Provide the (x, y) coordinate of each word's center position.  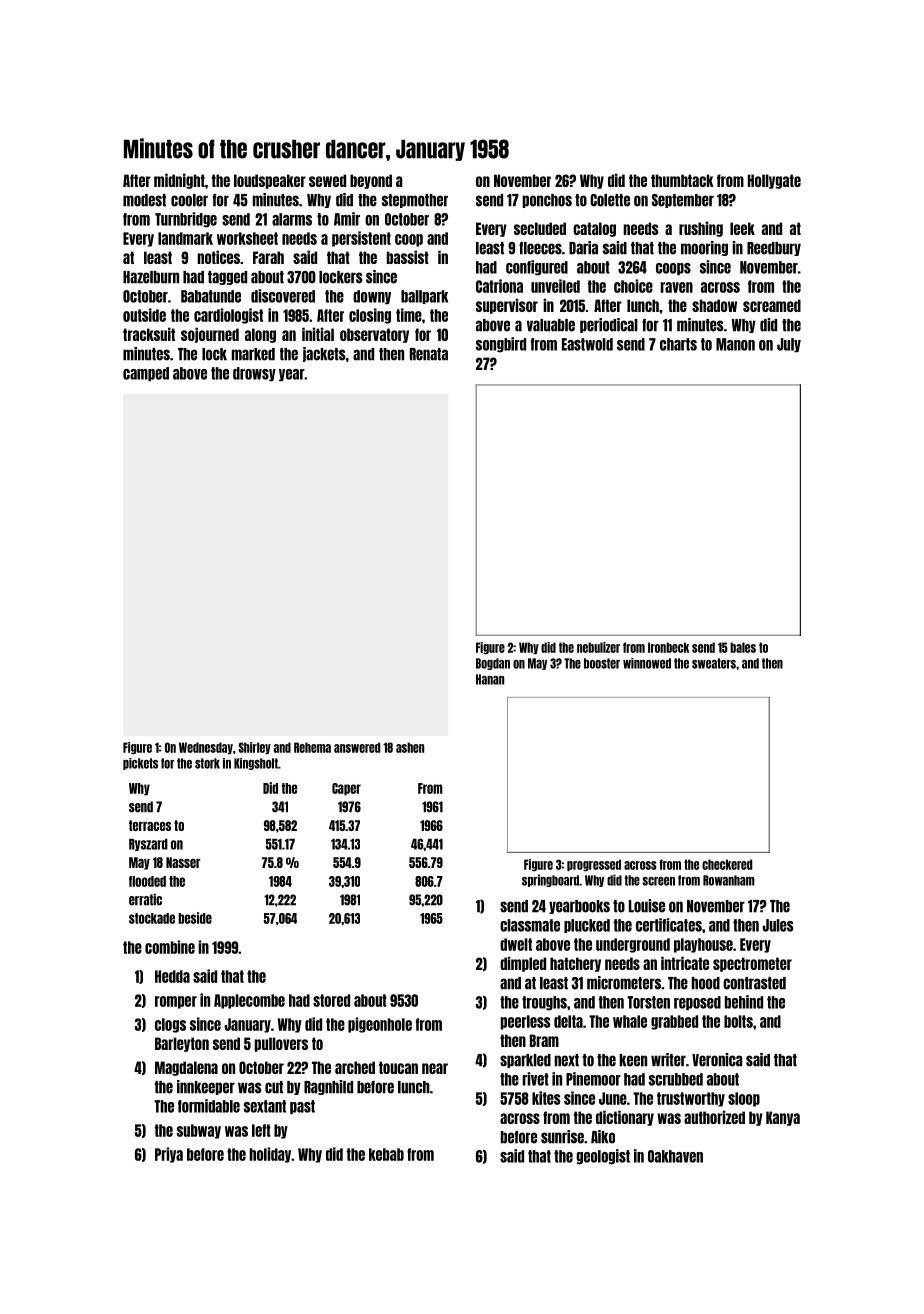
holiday (270, 1155)
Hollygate (774, 181)
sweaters (714, 663)
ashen (410, 747)
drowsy (254, 374)
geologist (603, 1157)
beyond (371, 181)
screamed (772, 305)
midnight (179, 181)
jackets (324, 354)
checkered (727, 864)
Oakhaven (675, 1156)
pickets (140, 764)
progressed (594, 865)
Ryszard (148, 844)
